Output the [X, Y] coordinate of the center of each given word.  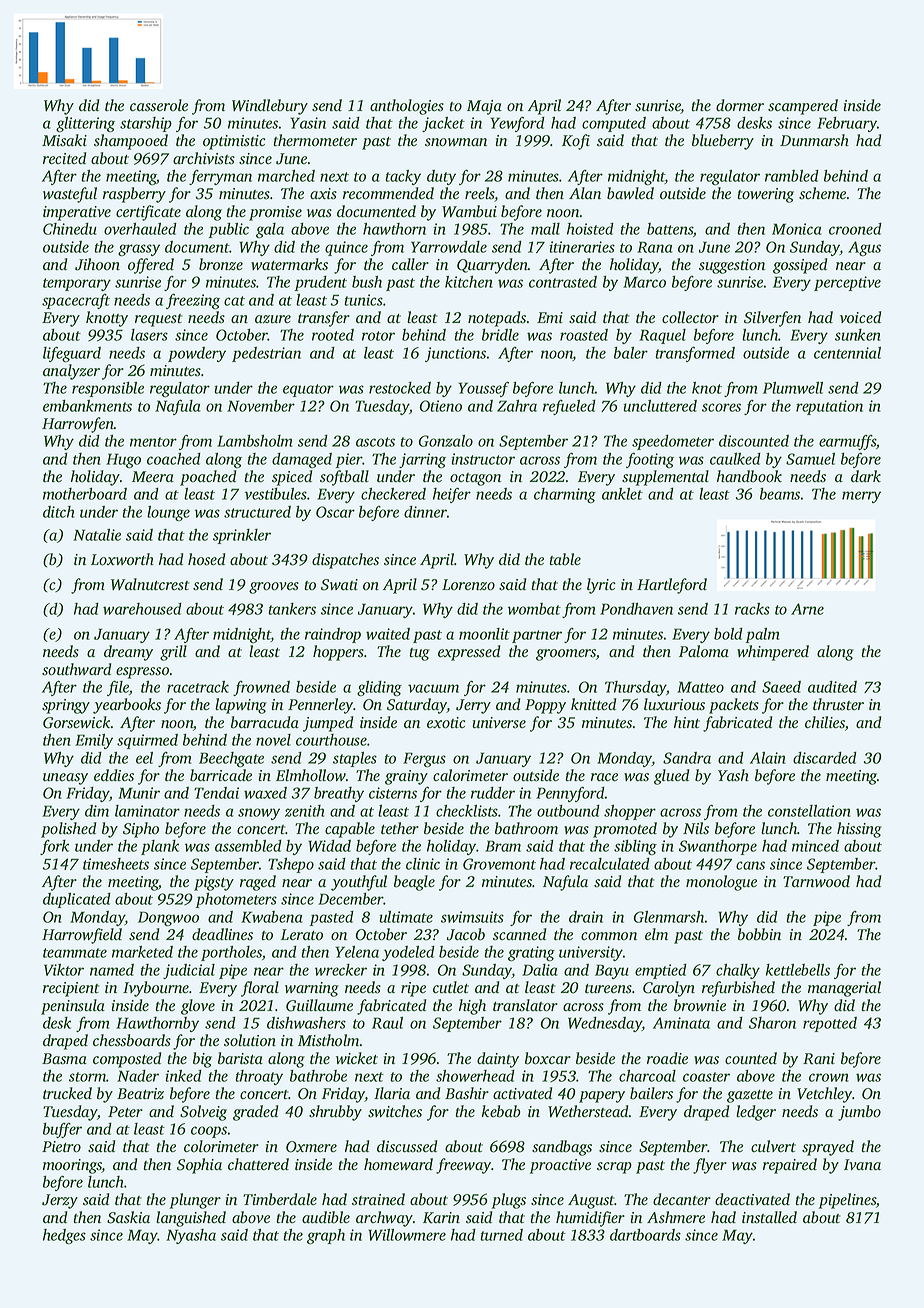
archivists [204, 158]
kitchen [469, 282]
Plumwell [793, 388]
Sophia [199, 1166]
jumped [328, 724]
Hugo [123, 460]
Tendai [216, 793]
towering [765, 195]
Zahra [517, 406]
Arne [807, 609]
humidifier [590, 1219]
